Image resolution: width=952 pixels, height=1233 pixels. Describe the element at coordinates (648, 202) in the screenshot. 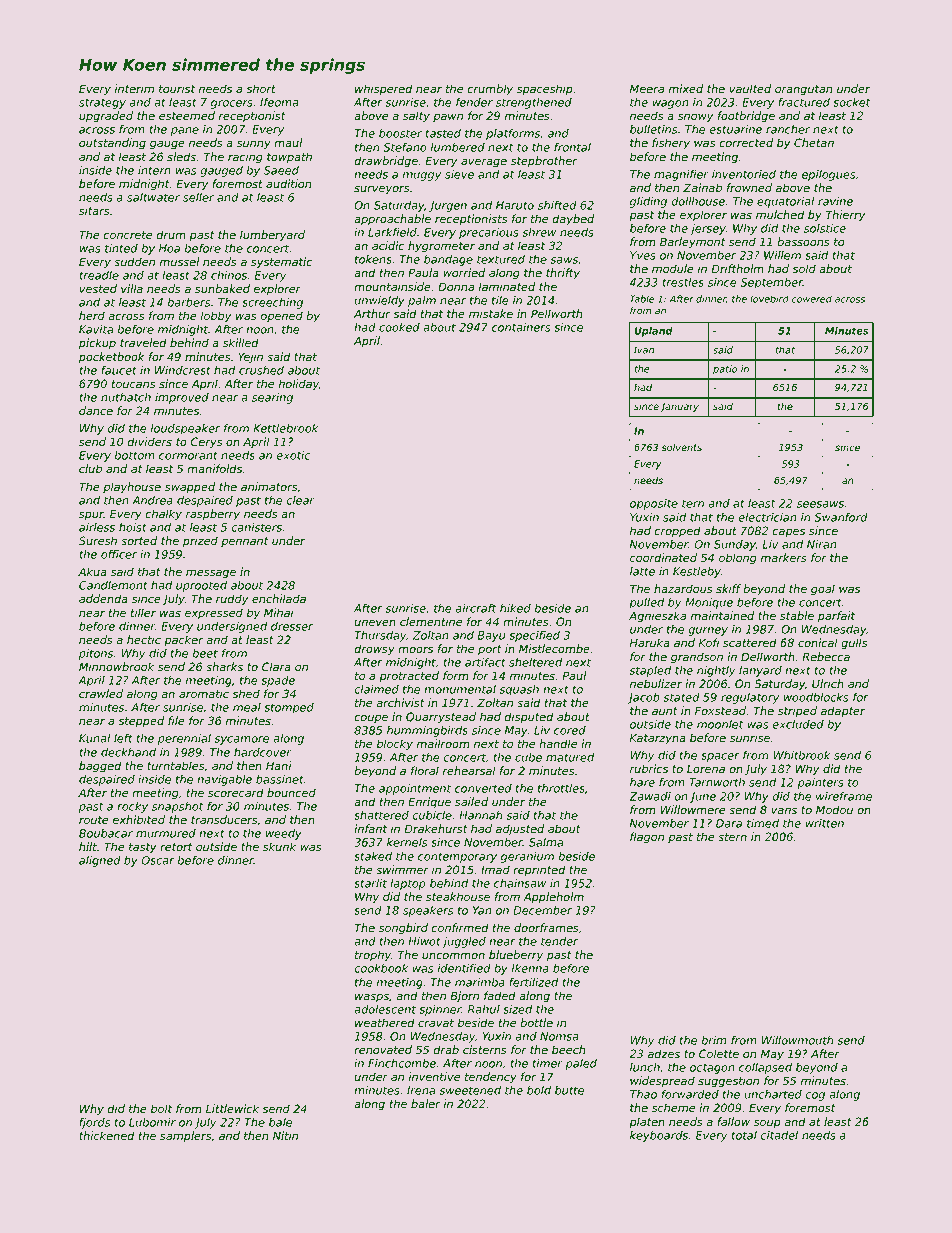

I see `gliding` at that location.
